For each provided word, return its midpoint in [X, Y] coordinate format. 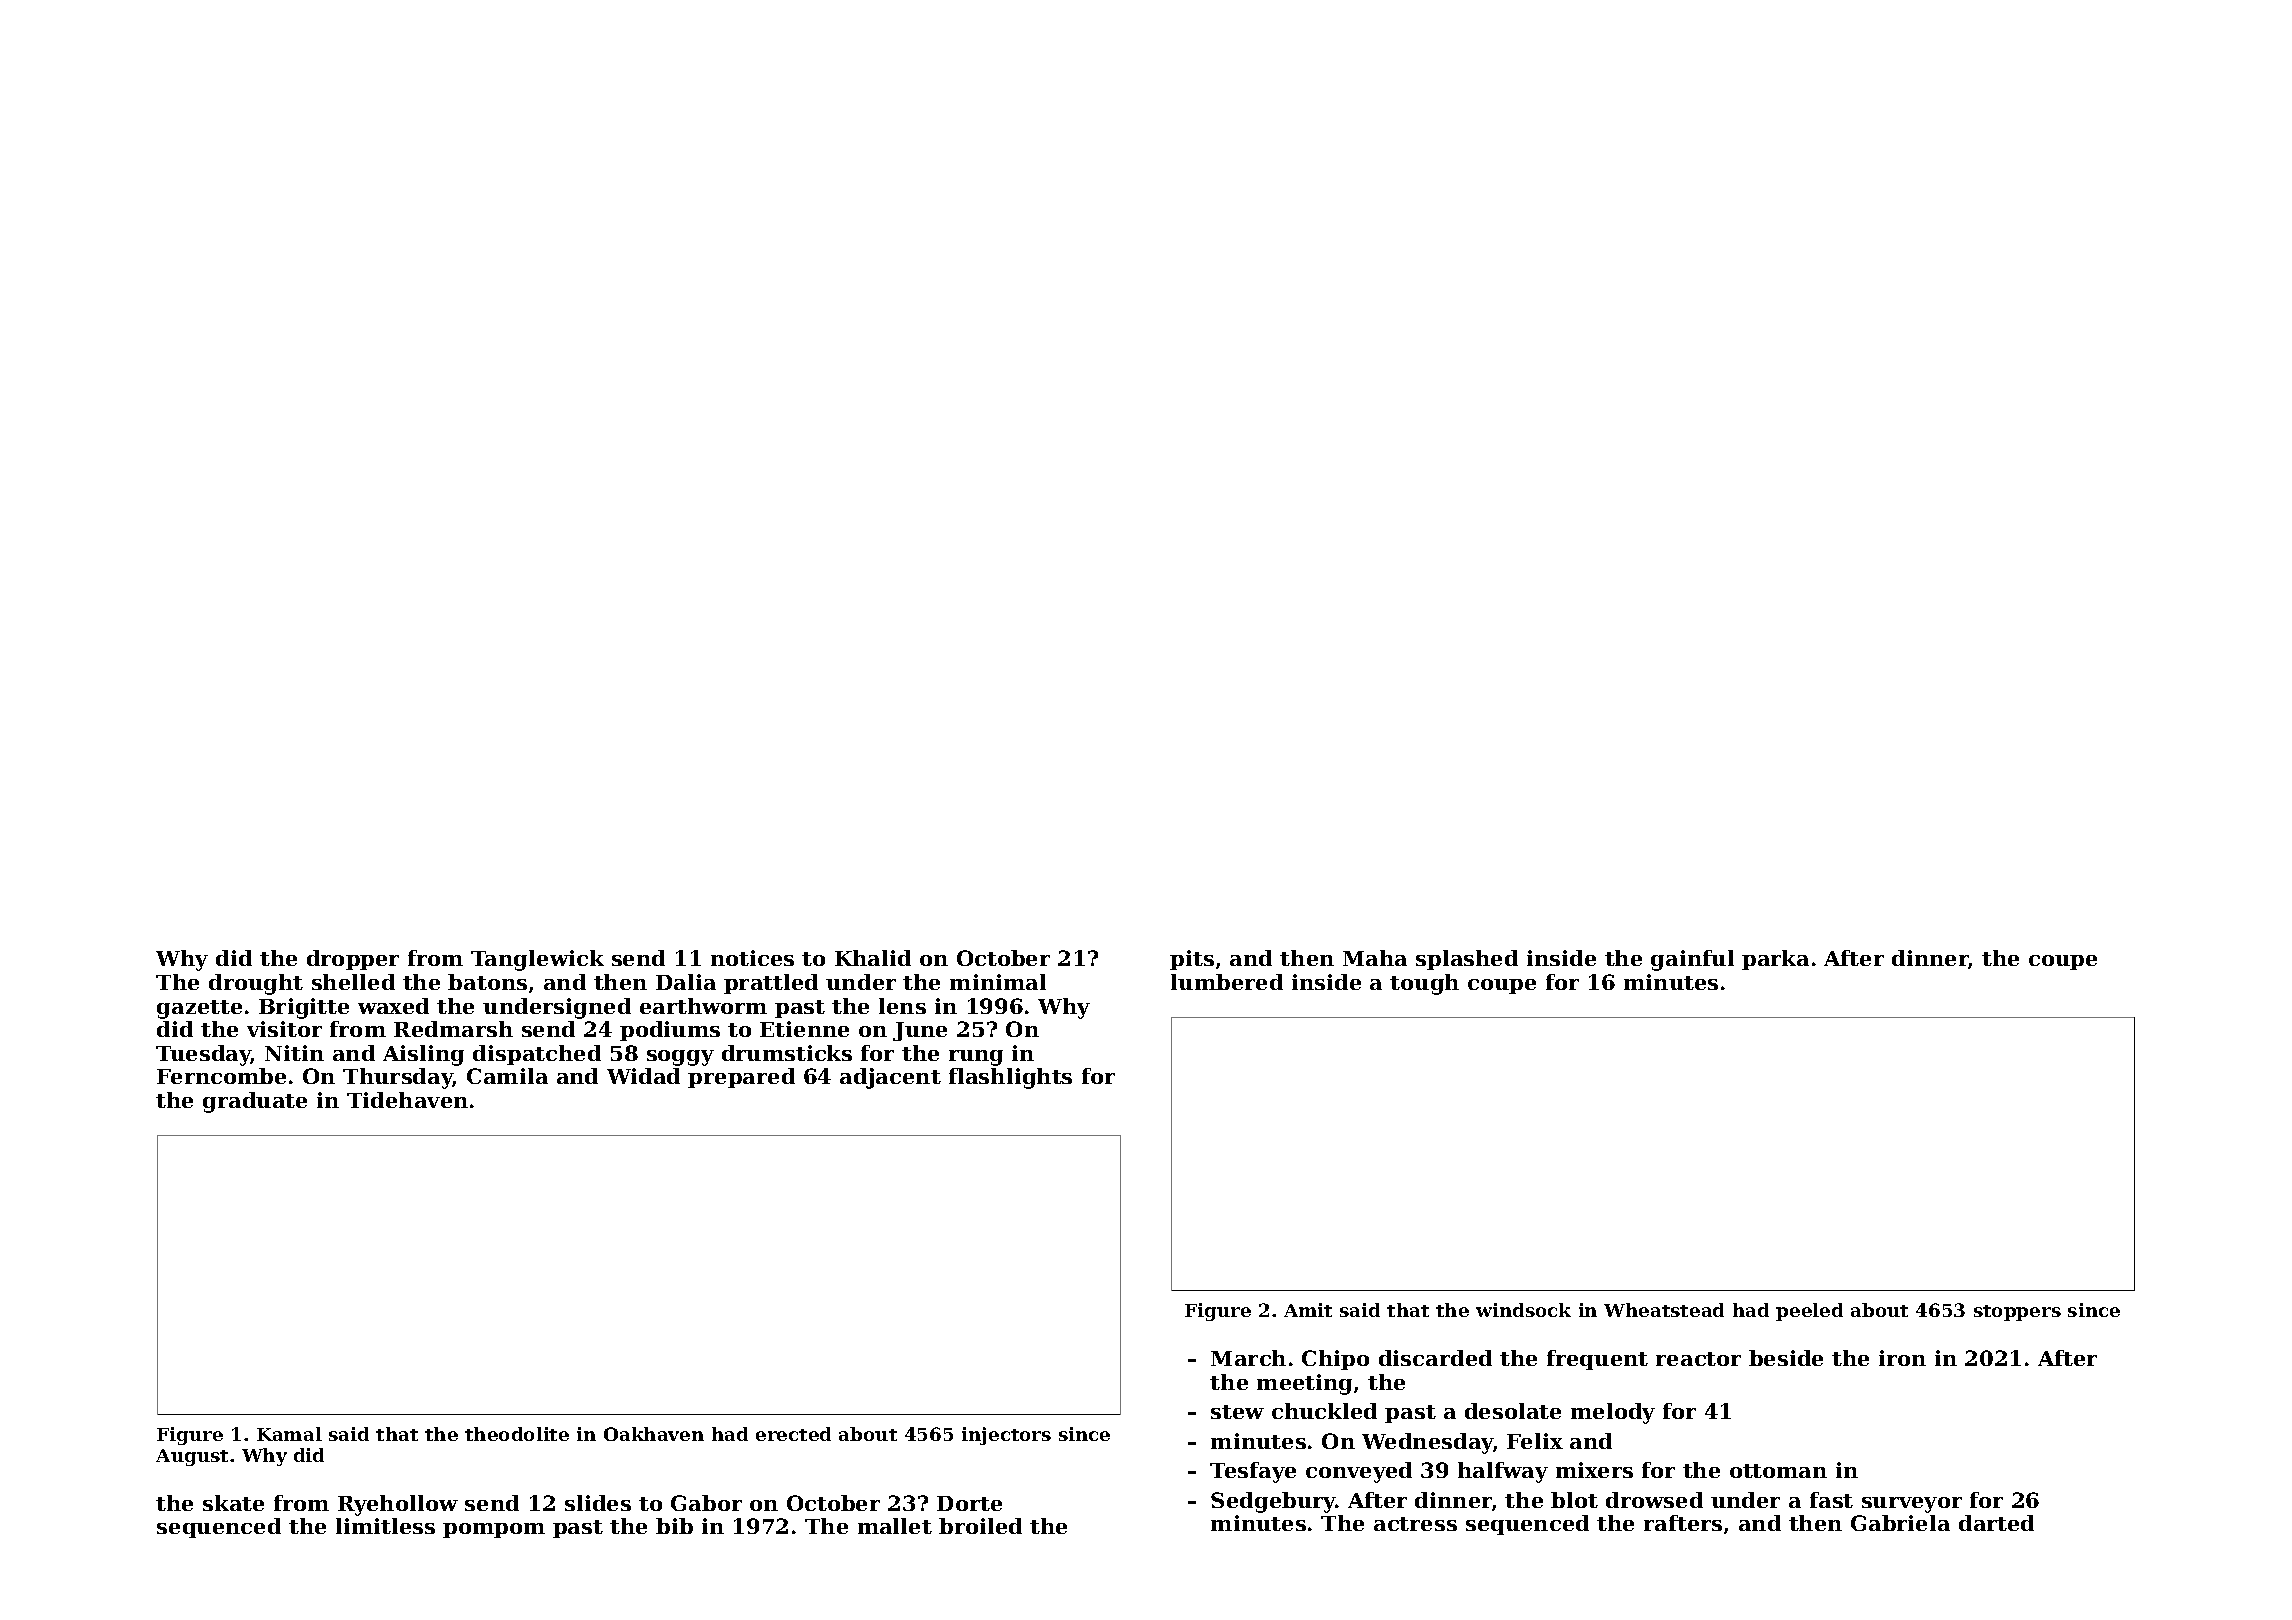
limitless [385, 1526]
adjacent [890, 1078]
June [920, 1031]
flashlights [1010, 1078]
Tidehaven [407, 1100]
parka [1775, 960]
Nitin [294, 1053]
